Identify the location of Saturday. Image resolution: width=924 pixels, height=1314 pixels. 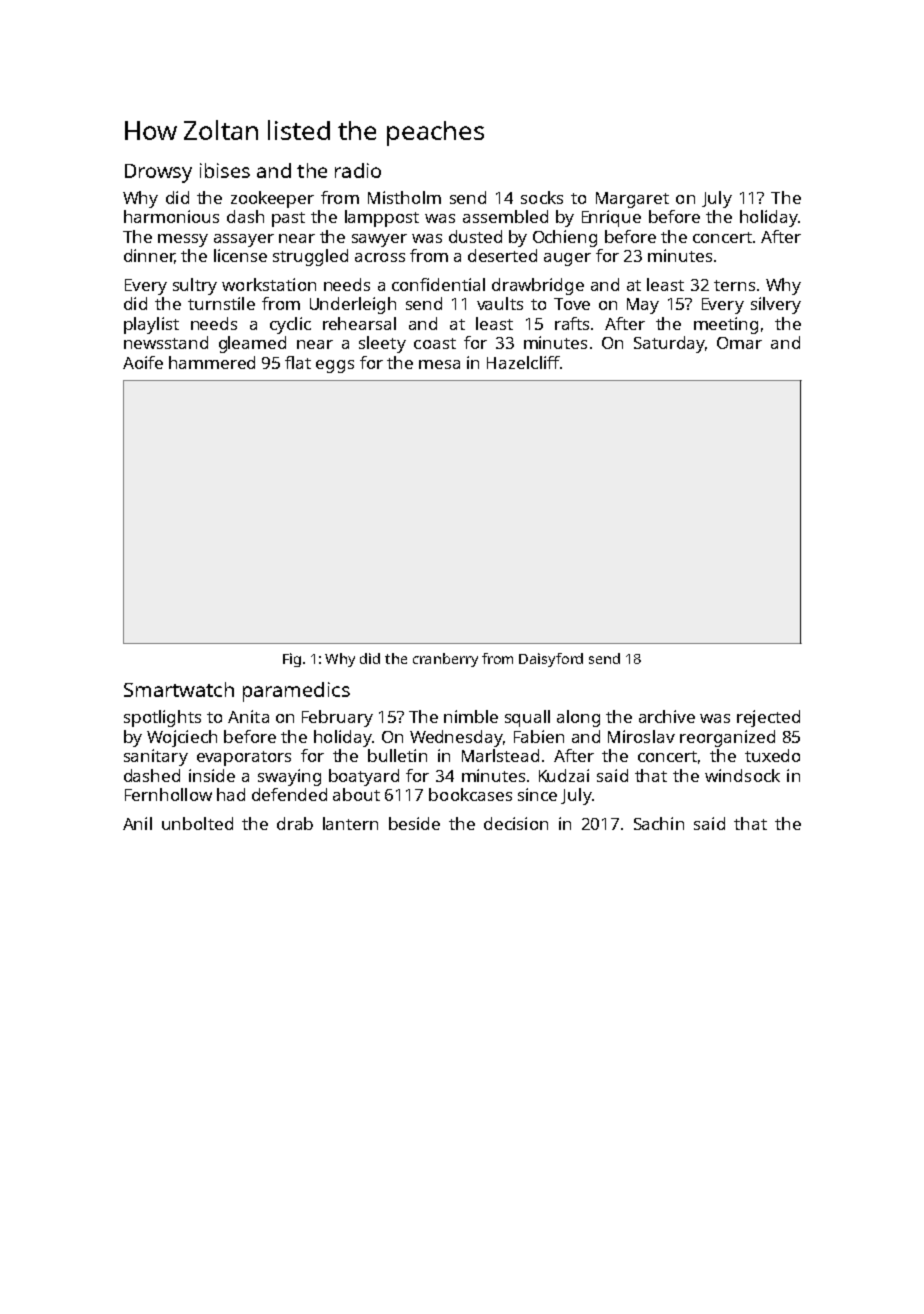
(669, 344).
